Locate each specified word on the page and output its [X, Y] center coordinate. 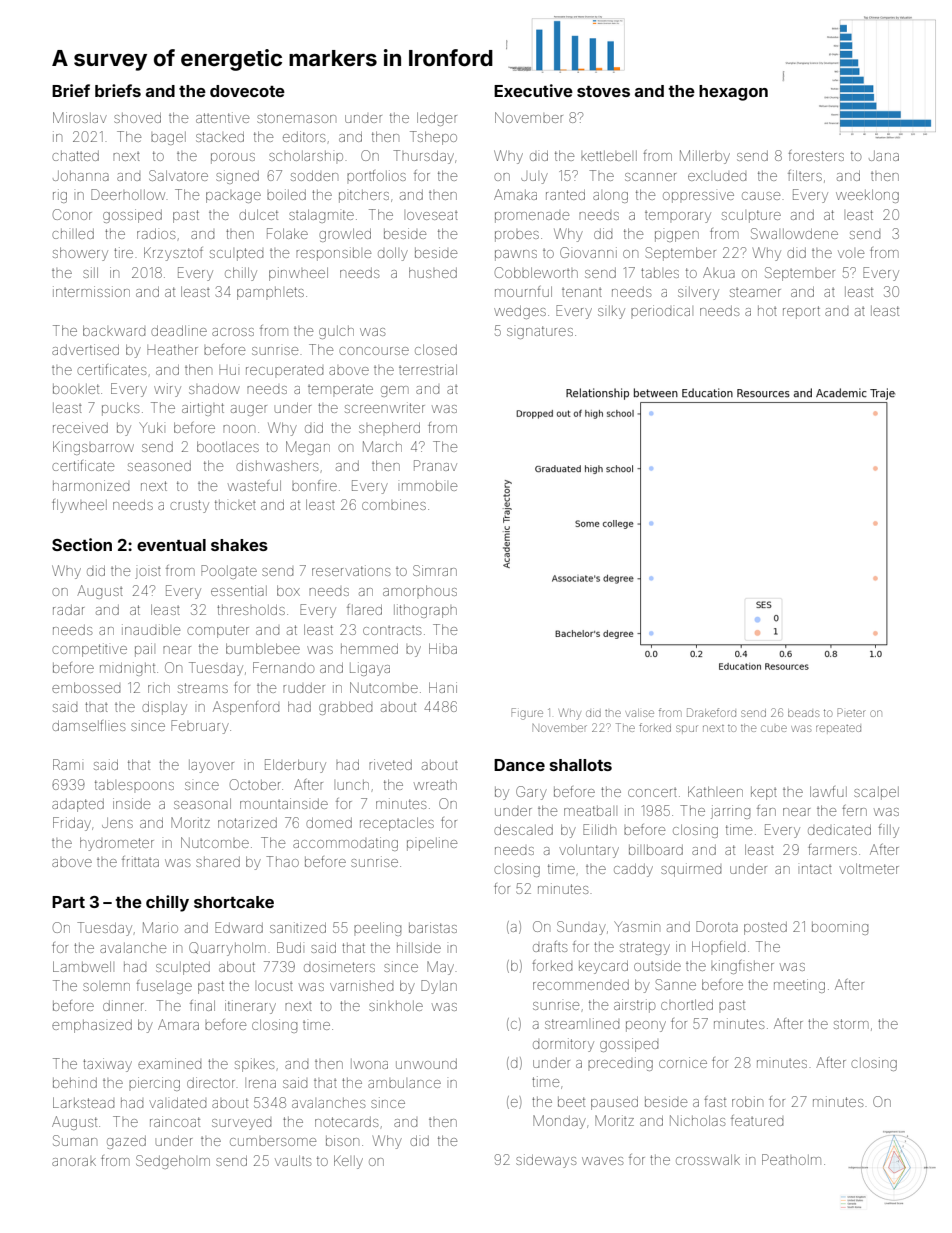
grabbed [345, 708]
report [801, 312]
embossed [86, 687]
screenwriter [385, 407]
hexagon [733, 93]
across [233, 332]
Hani [443, 687]
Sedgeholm [173, 1162]
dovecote [247, 91]
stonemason [296, 118]
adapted [78, 805]
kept [764, 793]
